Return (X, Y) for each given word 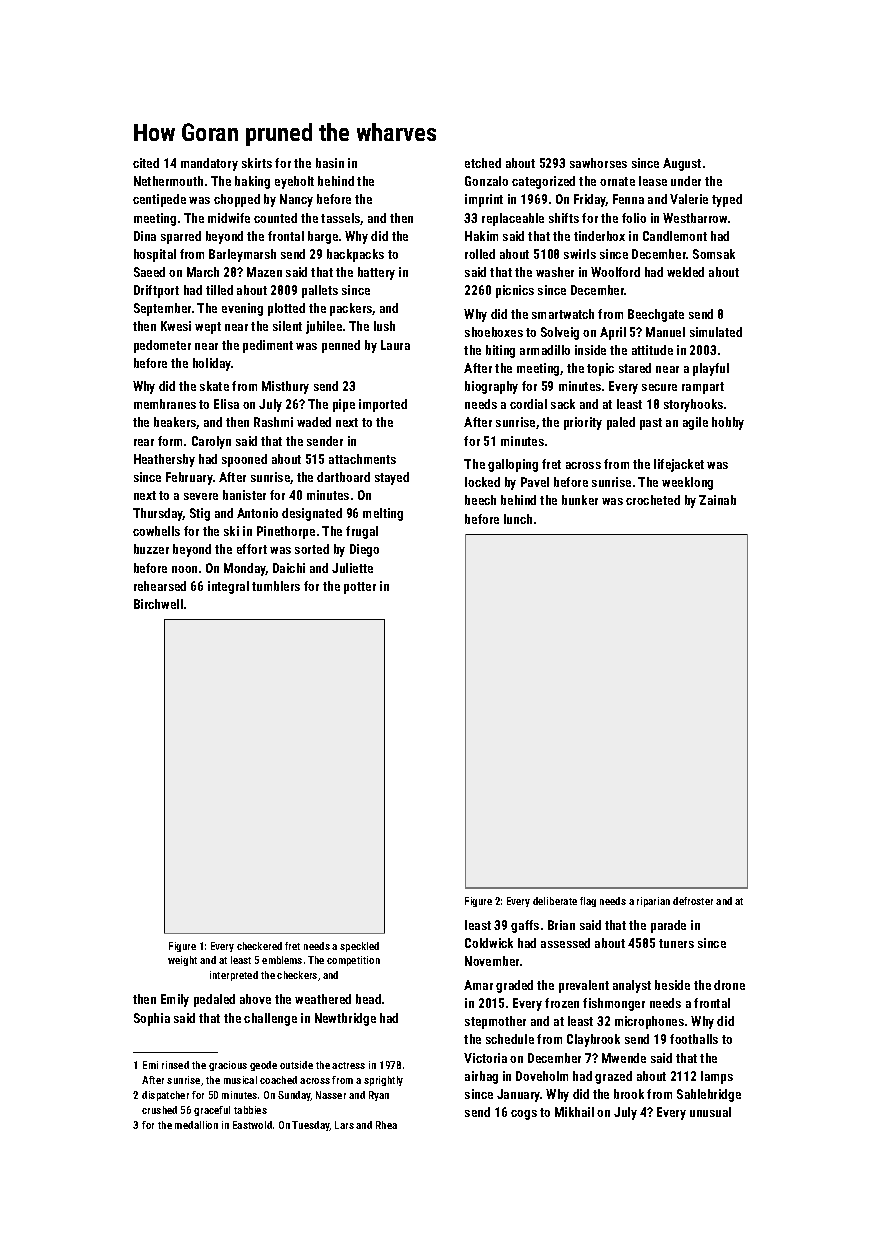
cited (146, 163)
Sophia (152, 1019)
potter (360, 588)
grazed (613, 1077)
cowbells (156, 531)
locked (482, 482)
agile (695, 423)
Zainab (717, 500)
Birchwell (158, 604)
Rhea (386, 1125)
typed (727, 200)
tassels (341, 219)
